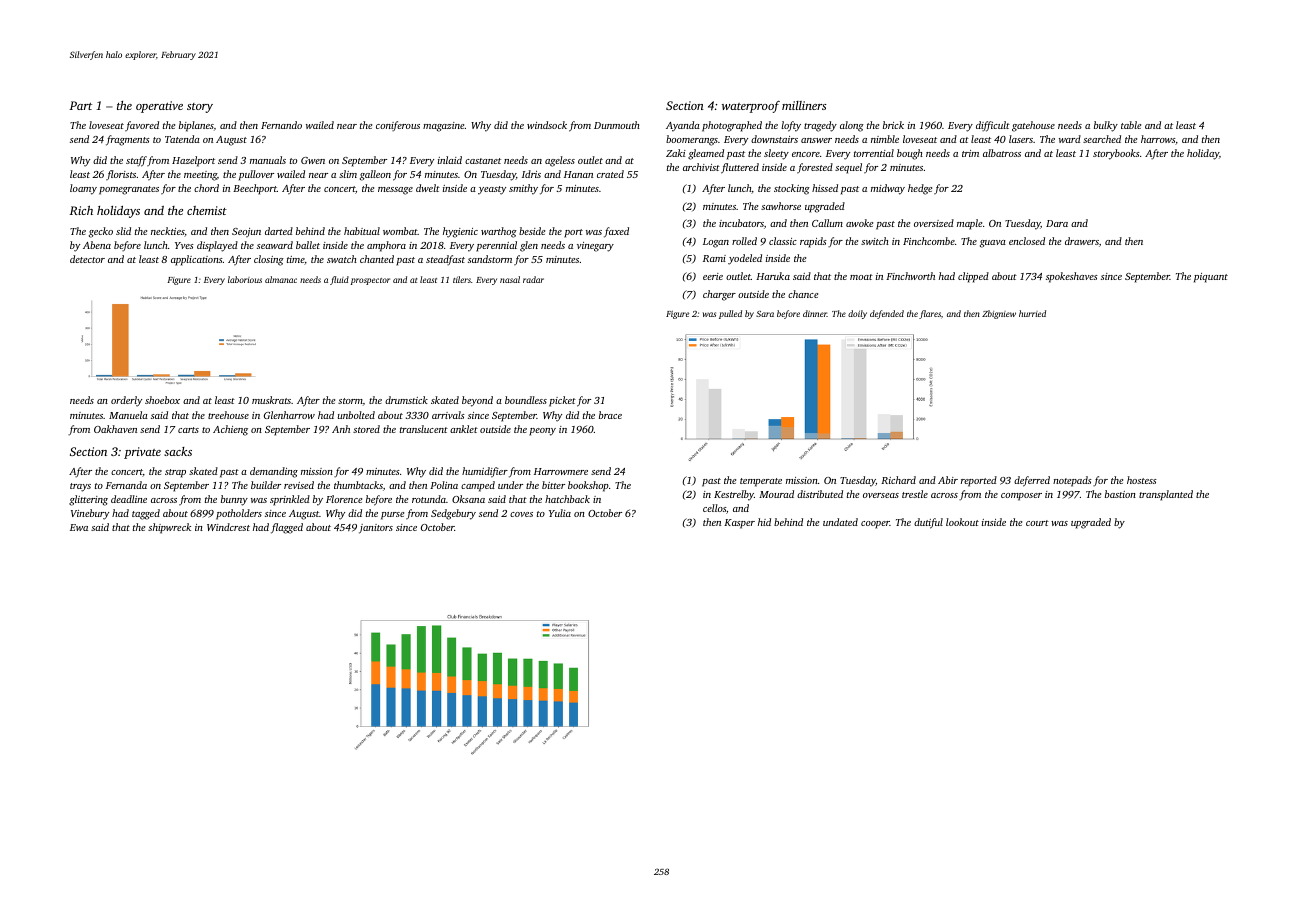 The image size is (1308, 924). What do you see at coordinates (1211, 278) in the screenshot?
I see `piquant` at bounding box center [1211, 278].
